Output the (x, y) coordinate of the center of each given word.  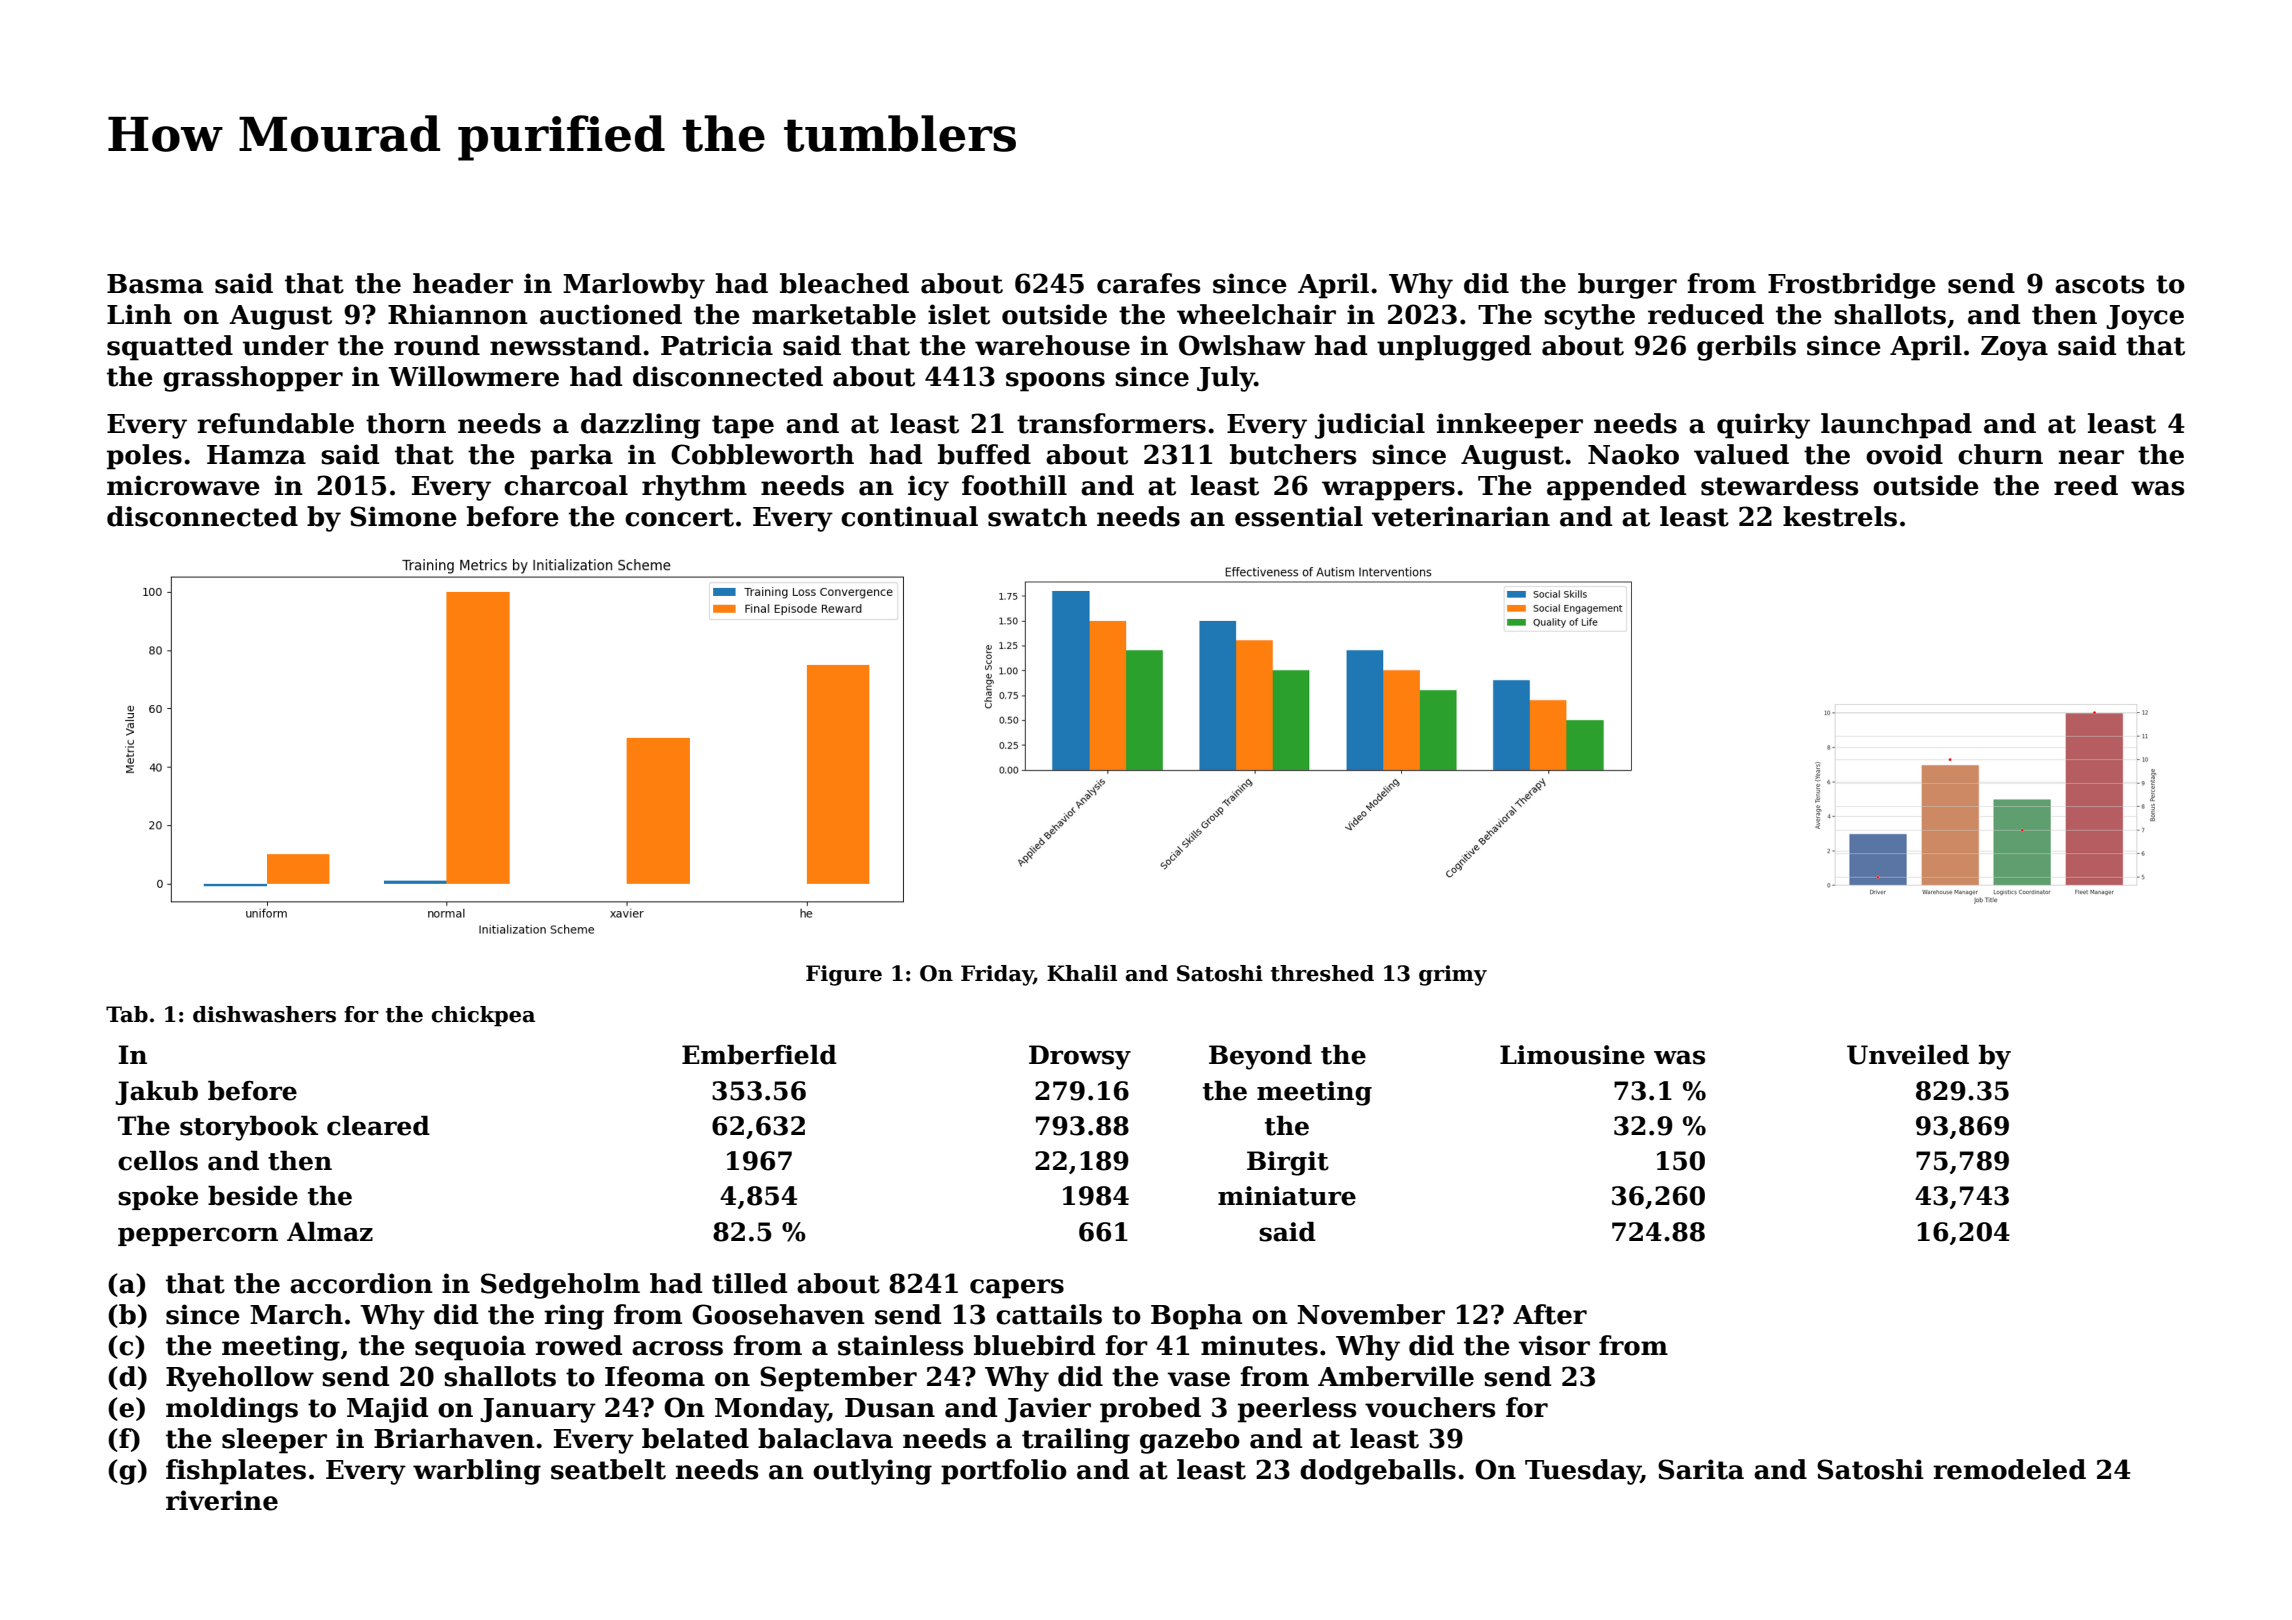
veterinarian (1461, 516)
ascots (2099, 284)
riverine (222, 1500)
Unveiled (1908, 1055)
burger (1627, 286)
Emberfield (759, 1055)
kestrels (1840, 516)
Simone (403, 516)
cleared (378, 1126)
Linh (139, 314)
